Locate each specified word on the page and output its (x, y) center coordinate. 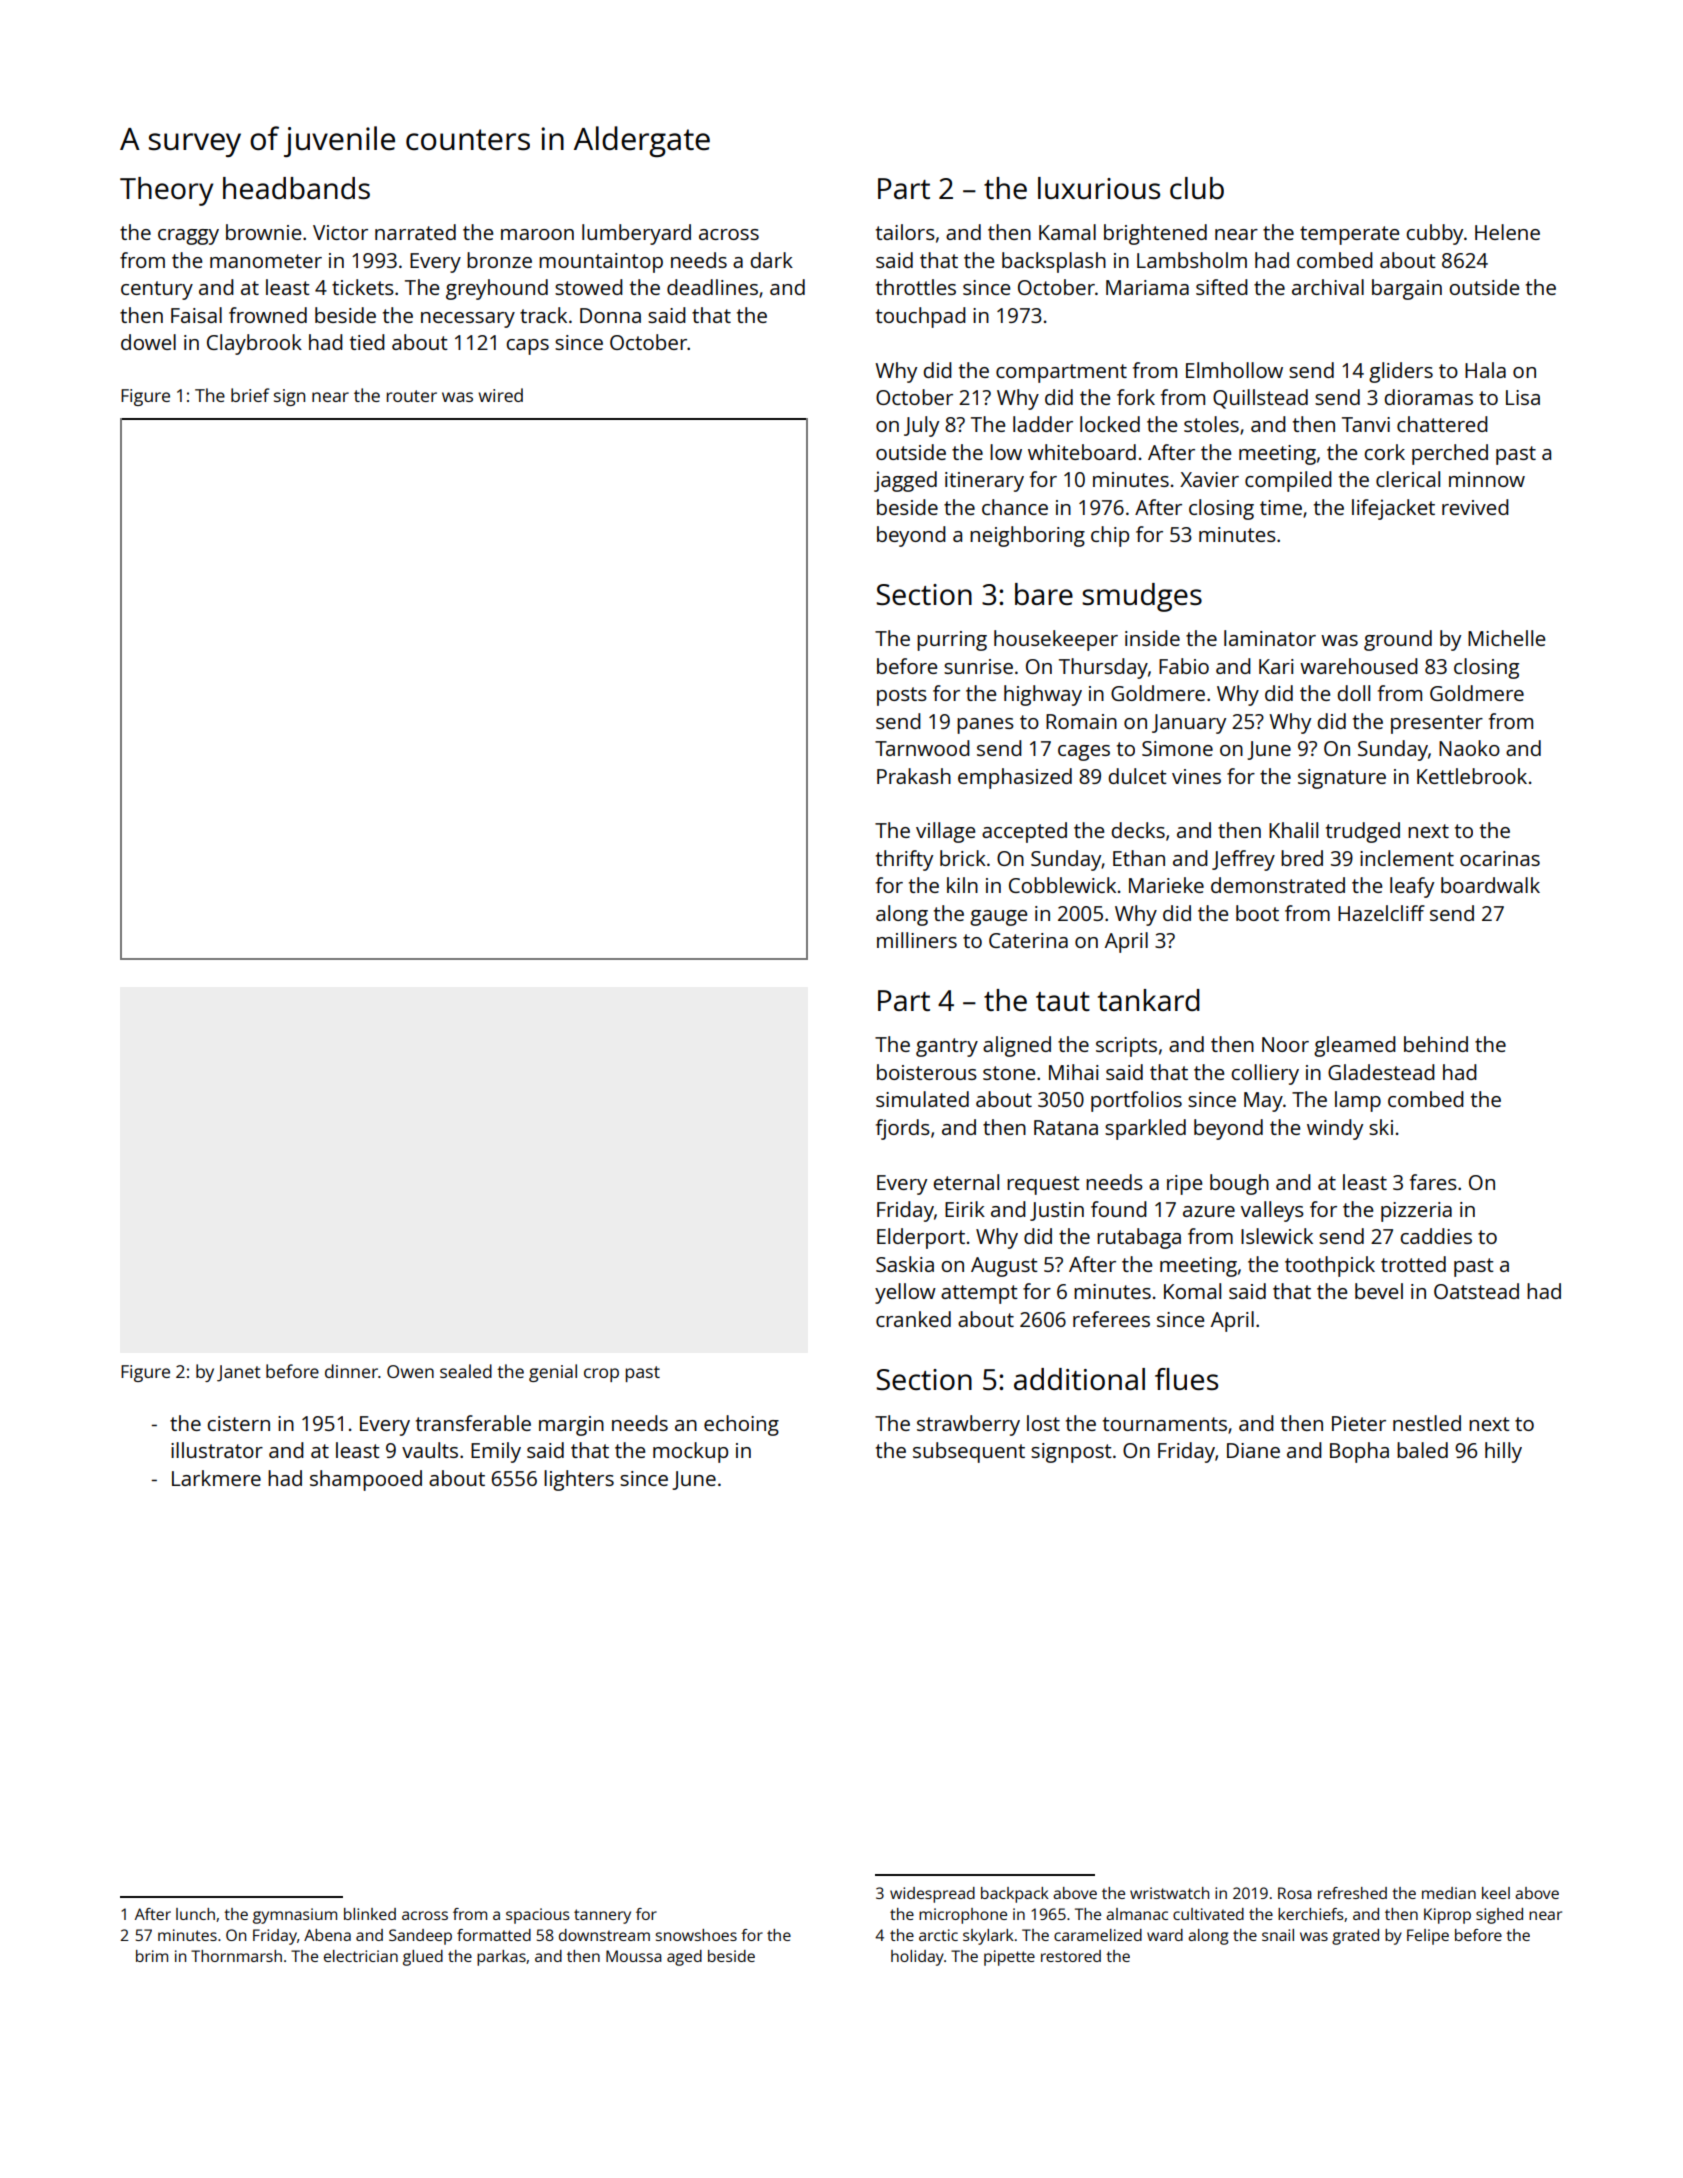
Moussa (634, 1956)
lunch (195, 1914)
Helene (1507, 232)
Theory (166, 191)
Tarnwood (922, 748)
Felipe (1428, 1937)
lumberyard (636, 234)
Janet (239, 1373)
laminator (1270, 638)
